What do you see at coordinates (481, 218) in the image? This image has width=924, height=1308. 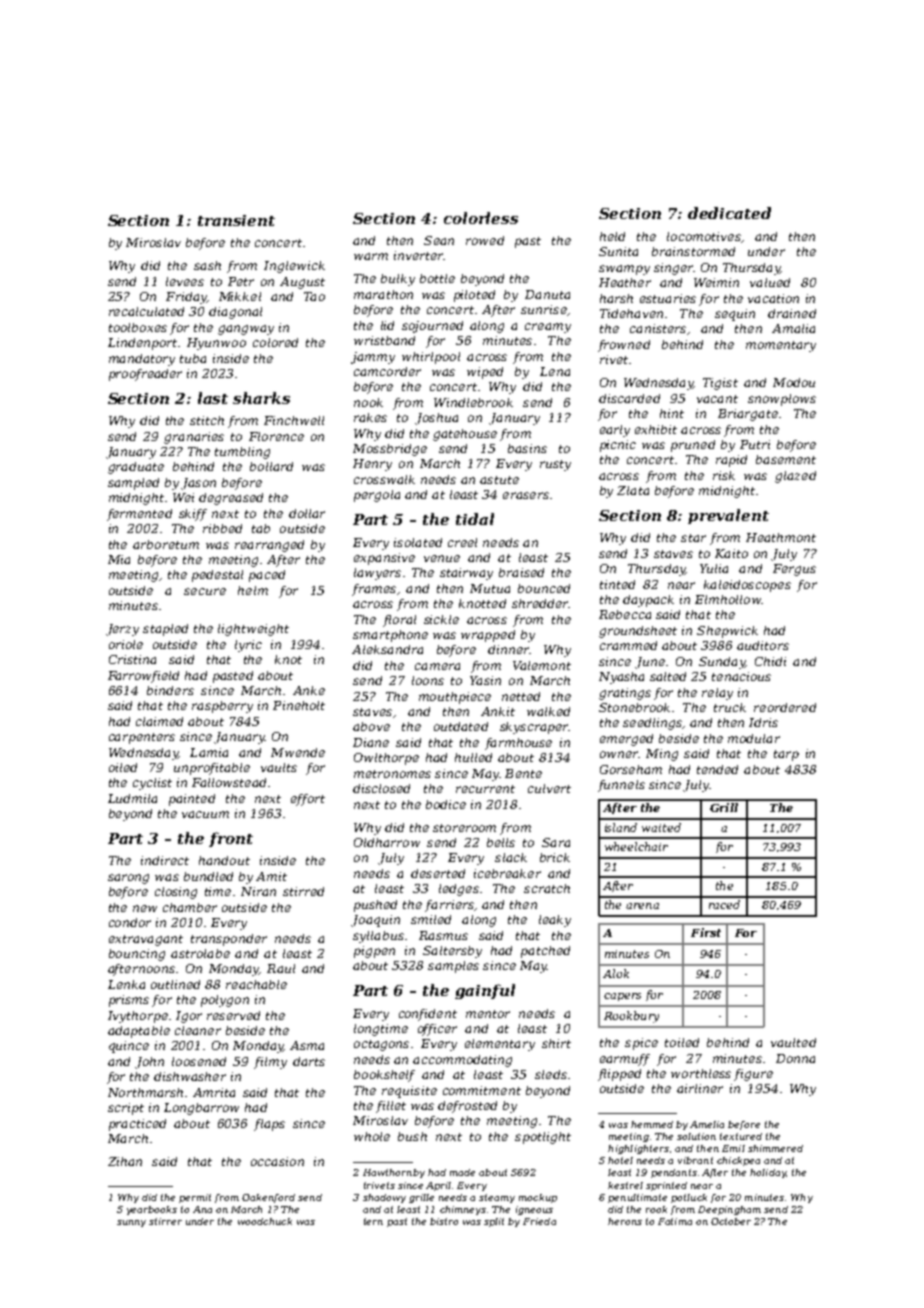 I see `colorless` at bounding box center [481, 218].
